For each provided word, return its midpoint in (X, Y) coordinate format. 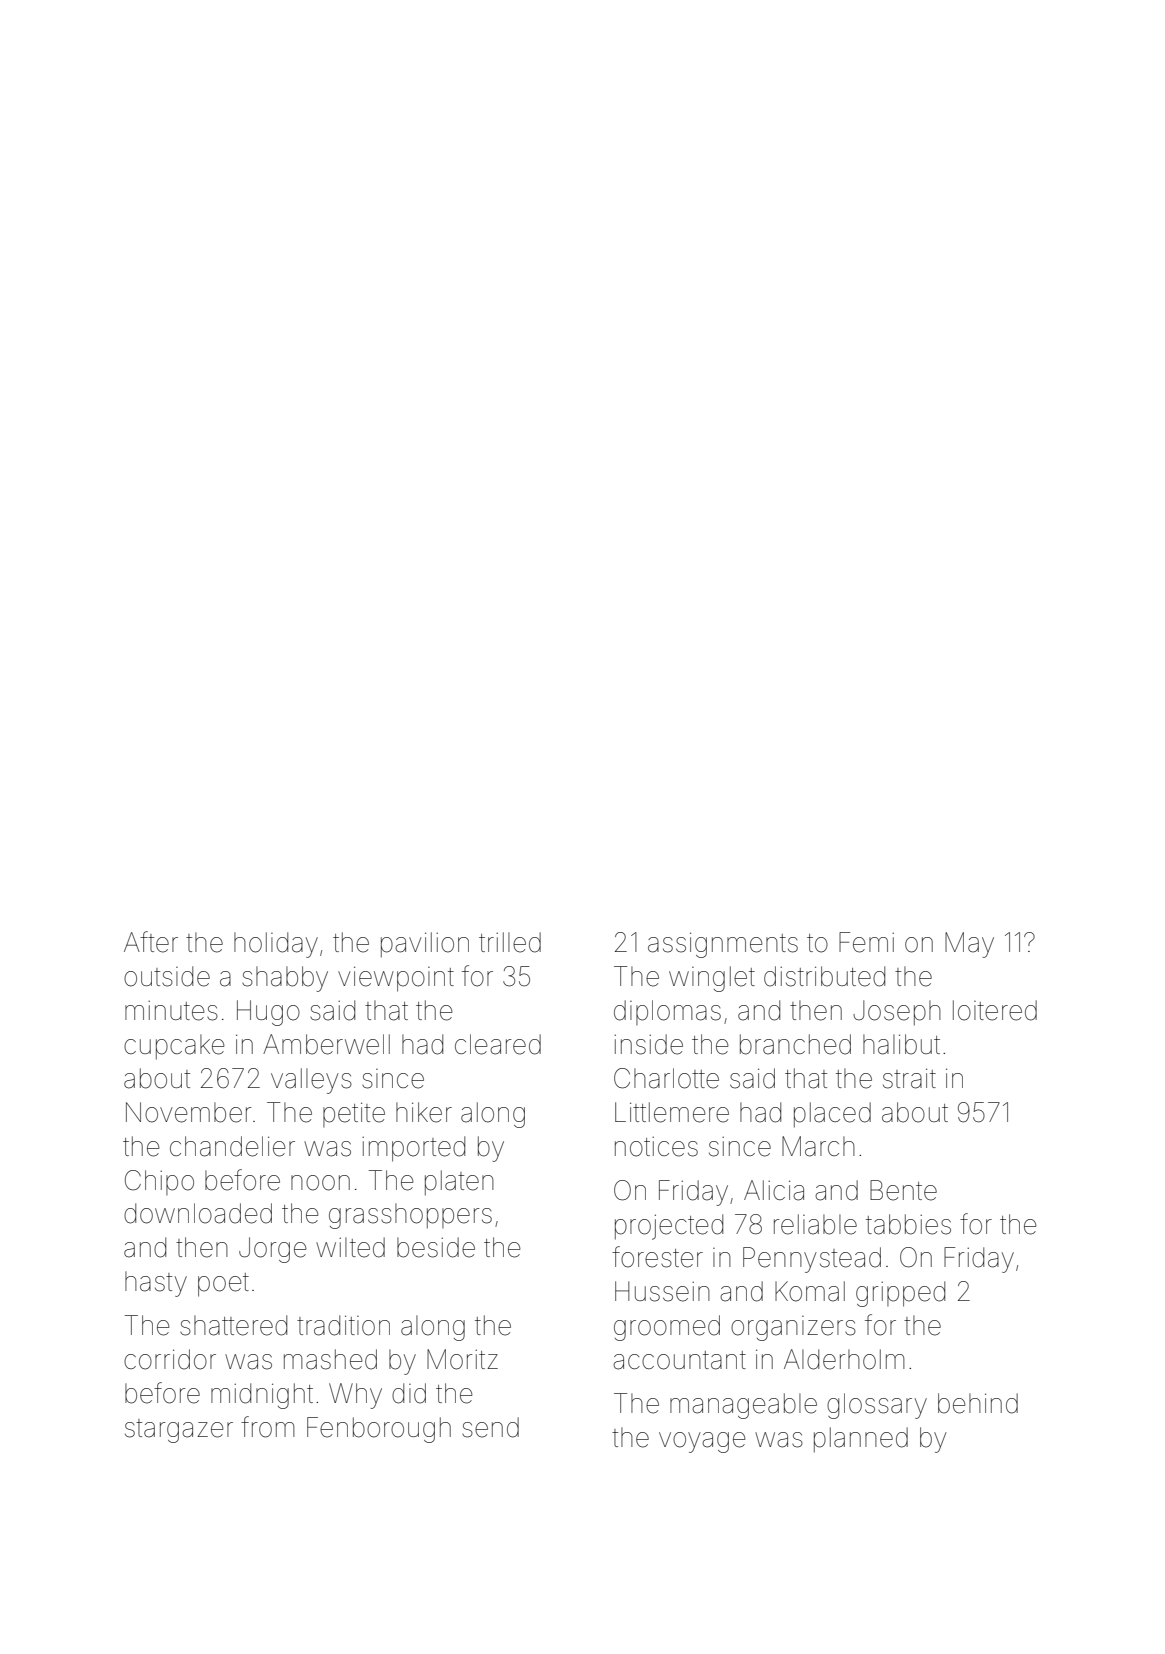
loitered (995, 1010)
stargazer (179, 1431)
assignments (723, 945)
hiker (424, 1112)
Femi (866, 942)
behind (978, 1403)
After (151, 942)
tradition (343, 1325)
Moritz (462, 1359)
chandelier (232, 1146)
